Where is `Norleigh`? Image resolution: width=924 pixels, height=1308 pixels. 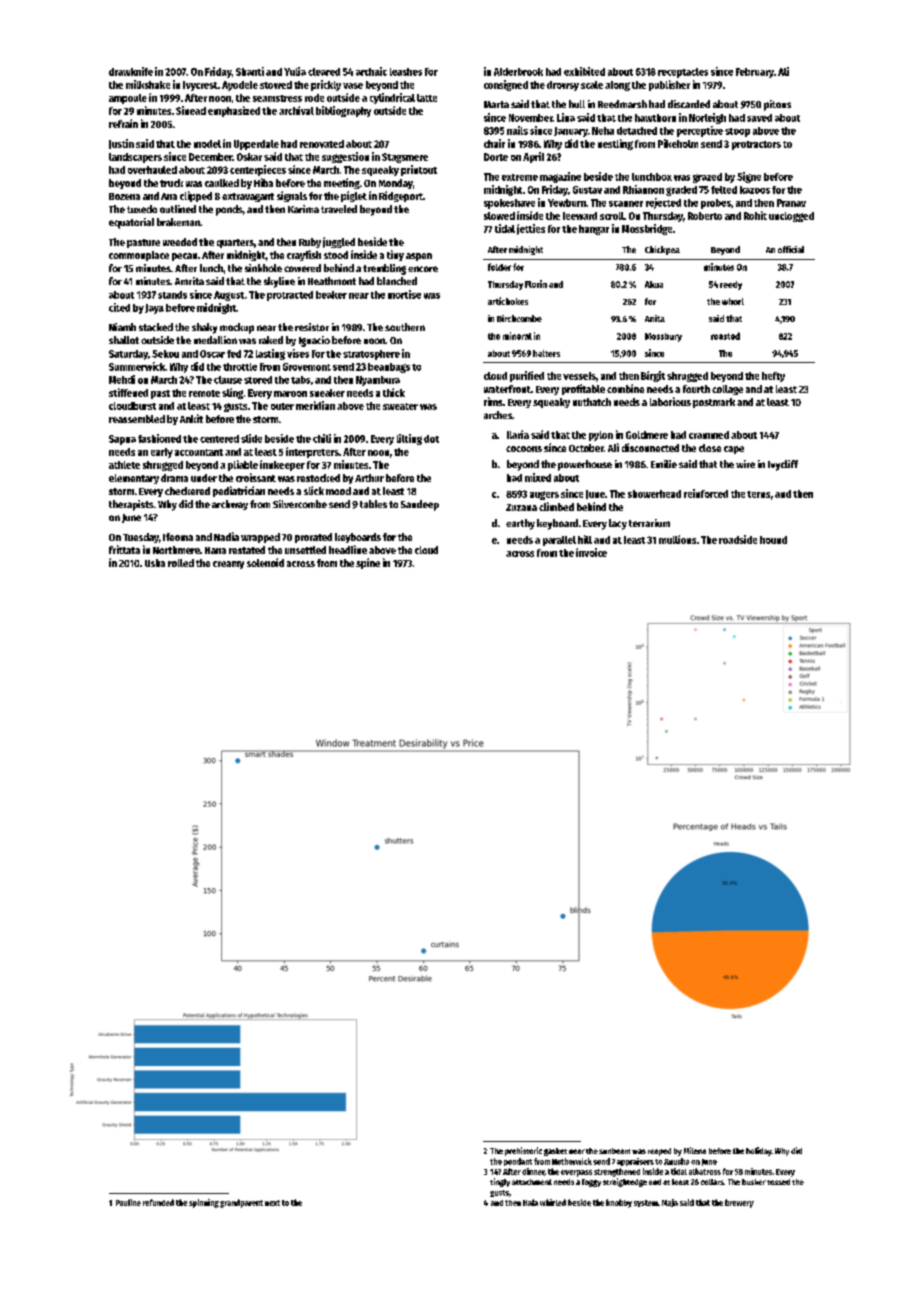
Norleigh is located at coordinates (707, 118).
